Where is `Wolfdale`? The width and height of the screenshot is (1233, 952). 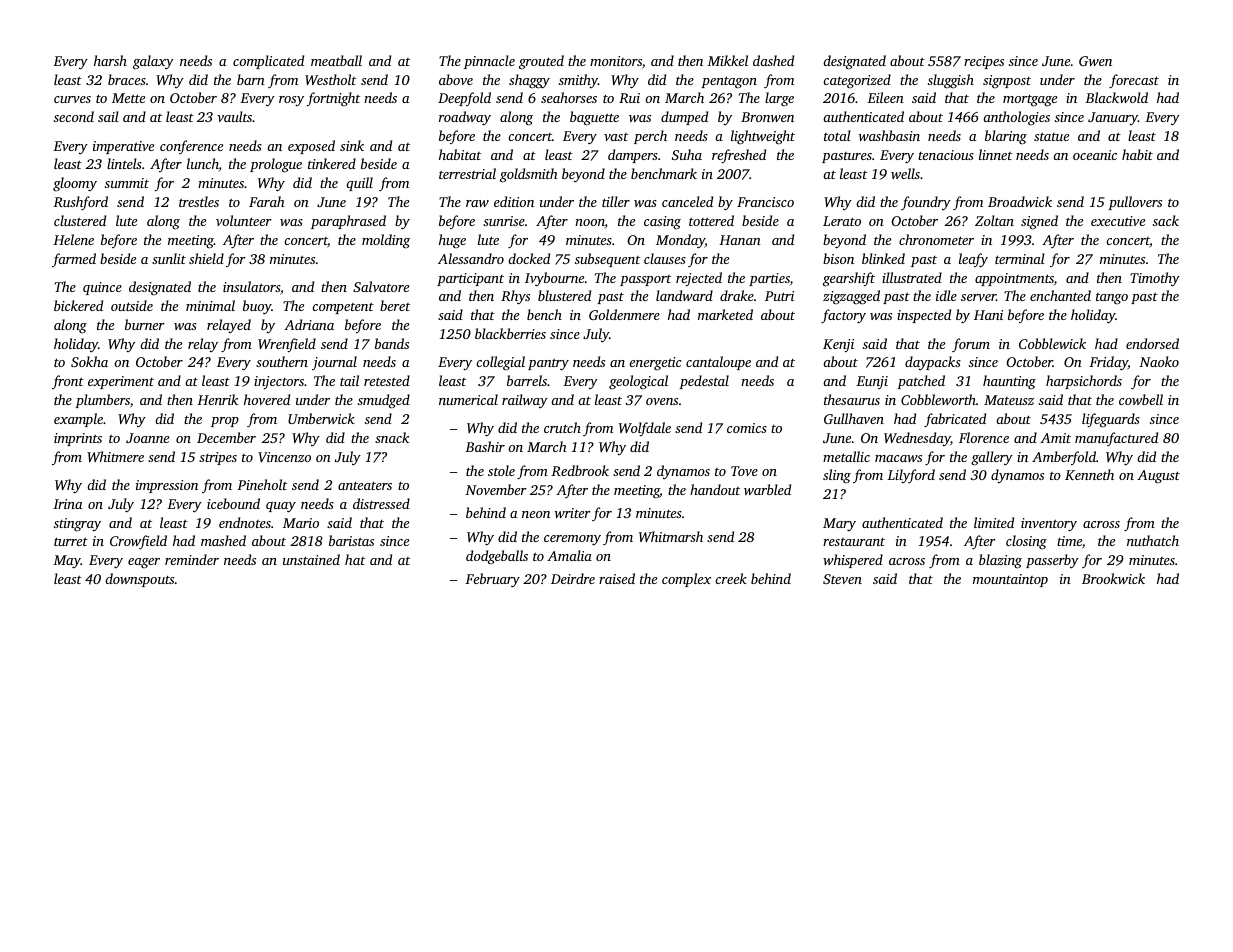 Wolfdale is located at coordinates (645, 429).
